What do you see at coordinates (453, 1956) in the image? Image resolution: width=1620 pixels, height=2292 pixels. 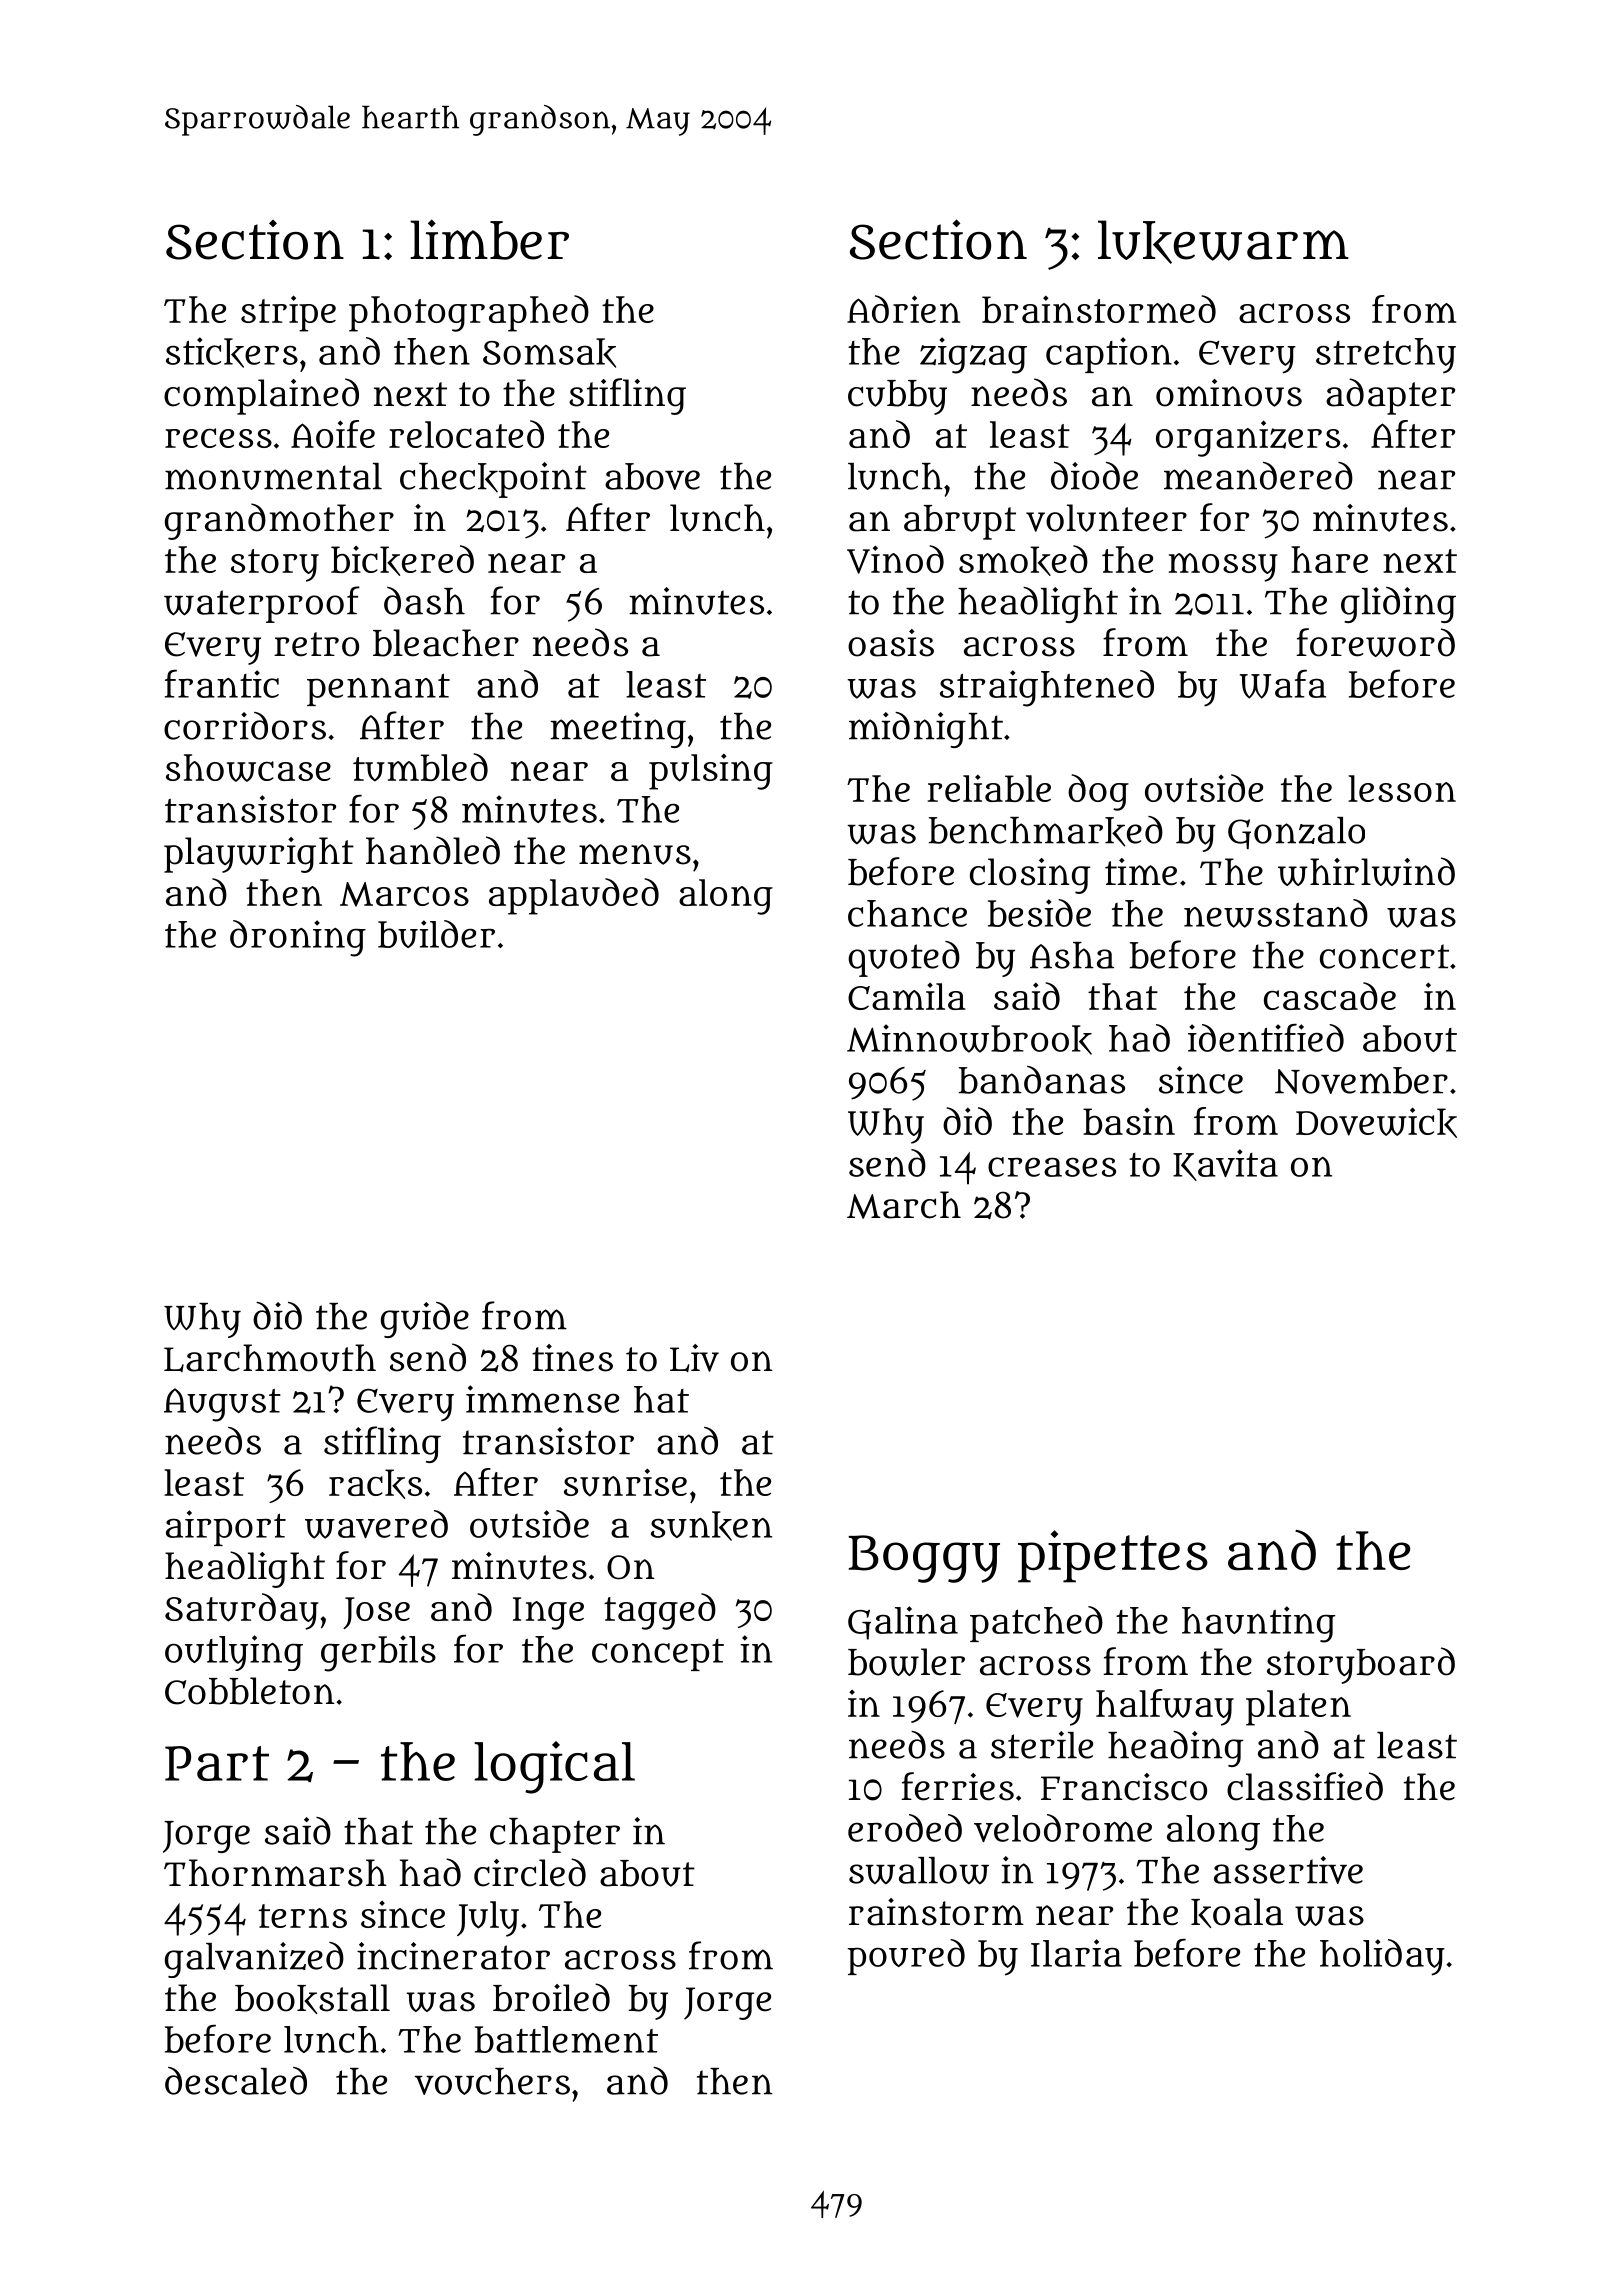 I see `incinerator` at bounding box center [453, 1956].
